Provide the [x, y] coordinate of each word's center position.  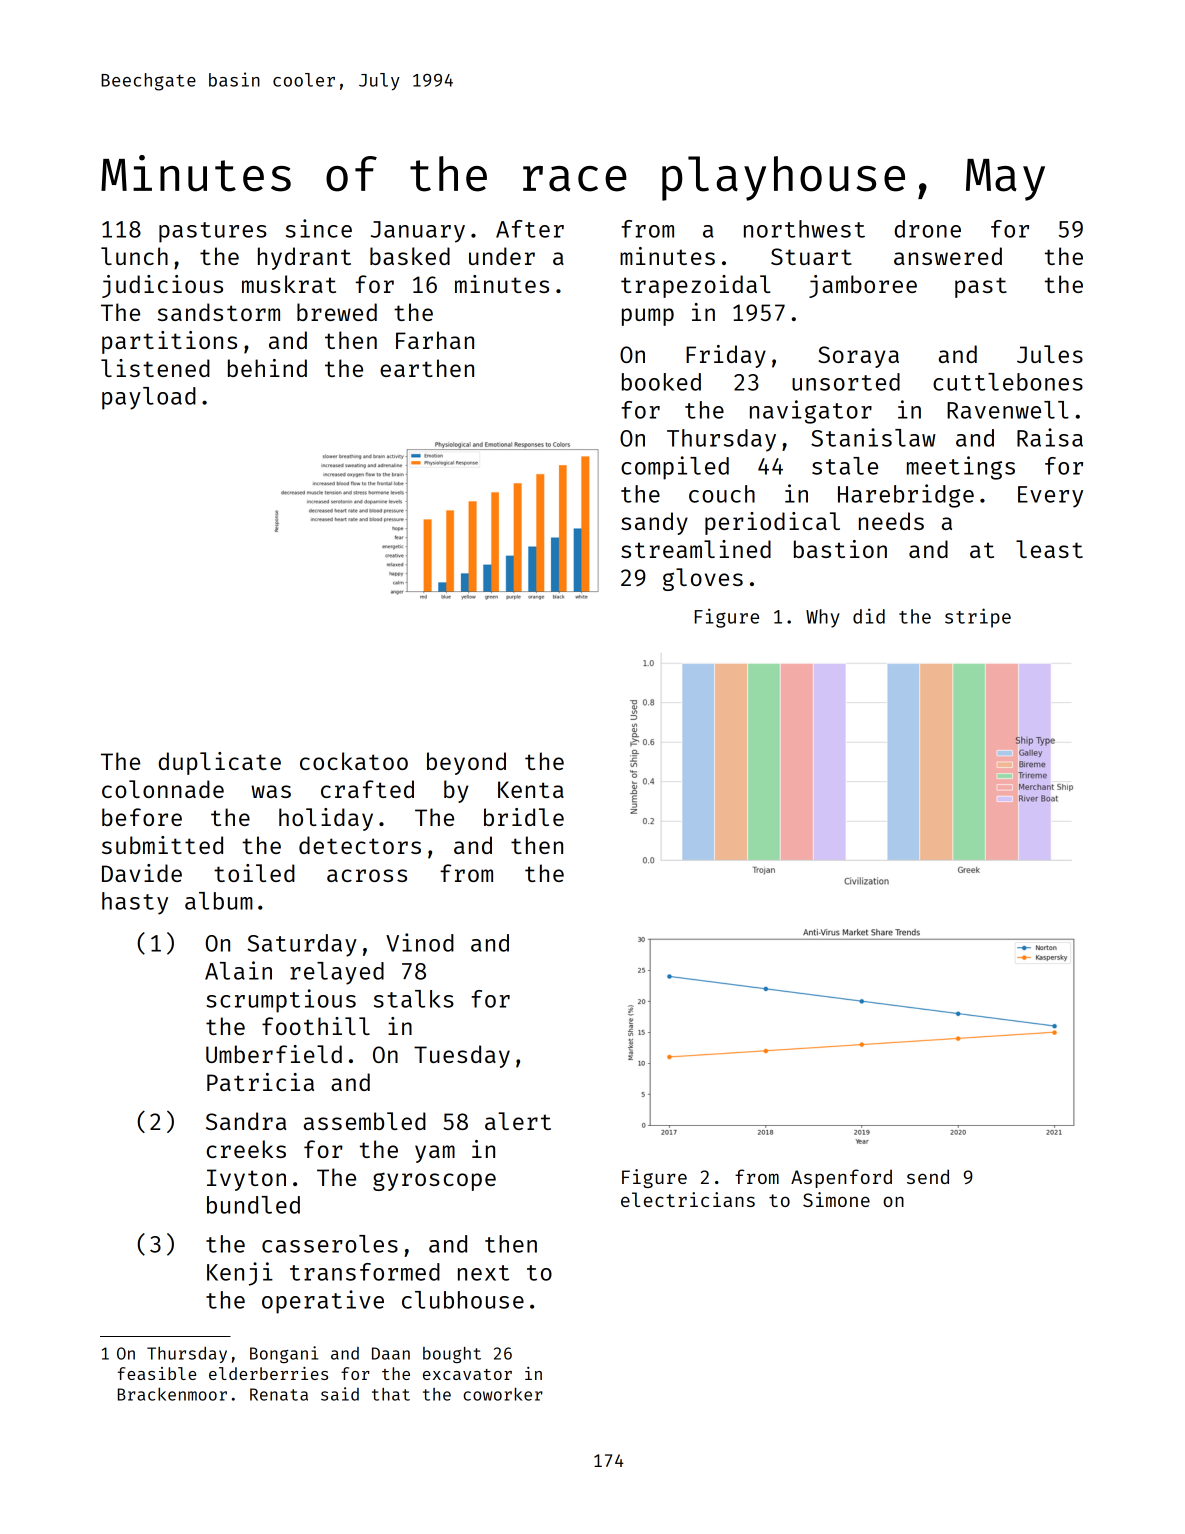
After [530, 229]
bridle [524, 817]
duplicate [220, 763]
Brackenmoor [172, 1394]
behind [267, 368]
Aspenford [841, 1178]
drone [927, 229]
